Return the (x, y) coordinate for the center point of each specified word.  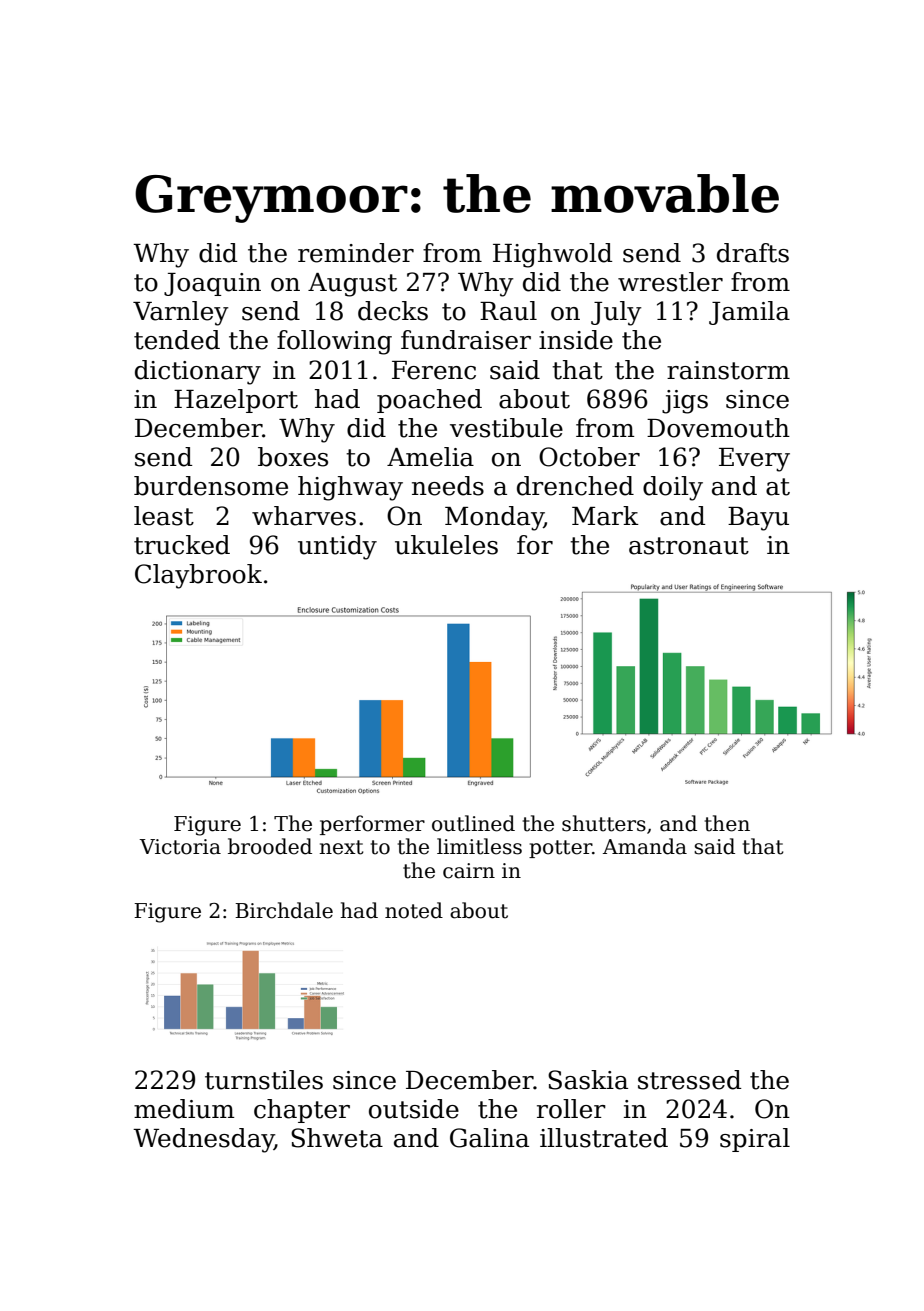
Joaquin (212, 284)
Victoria (180, 847)
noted (414, 910)
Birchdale (284, 910)
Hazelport (236, 401)
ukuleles (446, 545)
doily (673, 488)
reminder (356, 253)
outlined (473, 823)
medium (184, 1109)
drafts (753, 253)
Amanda (645, 846)
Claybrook (198, 576)
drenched (575, 486)
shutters (604, 823)
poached (429, 401)
